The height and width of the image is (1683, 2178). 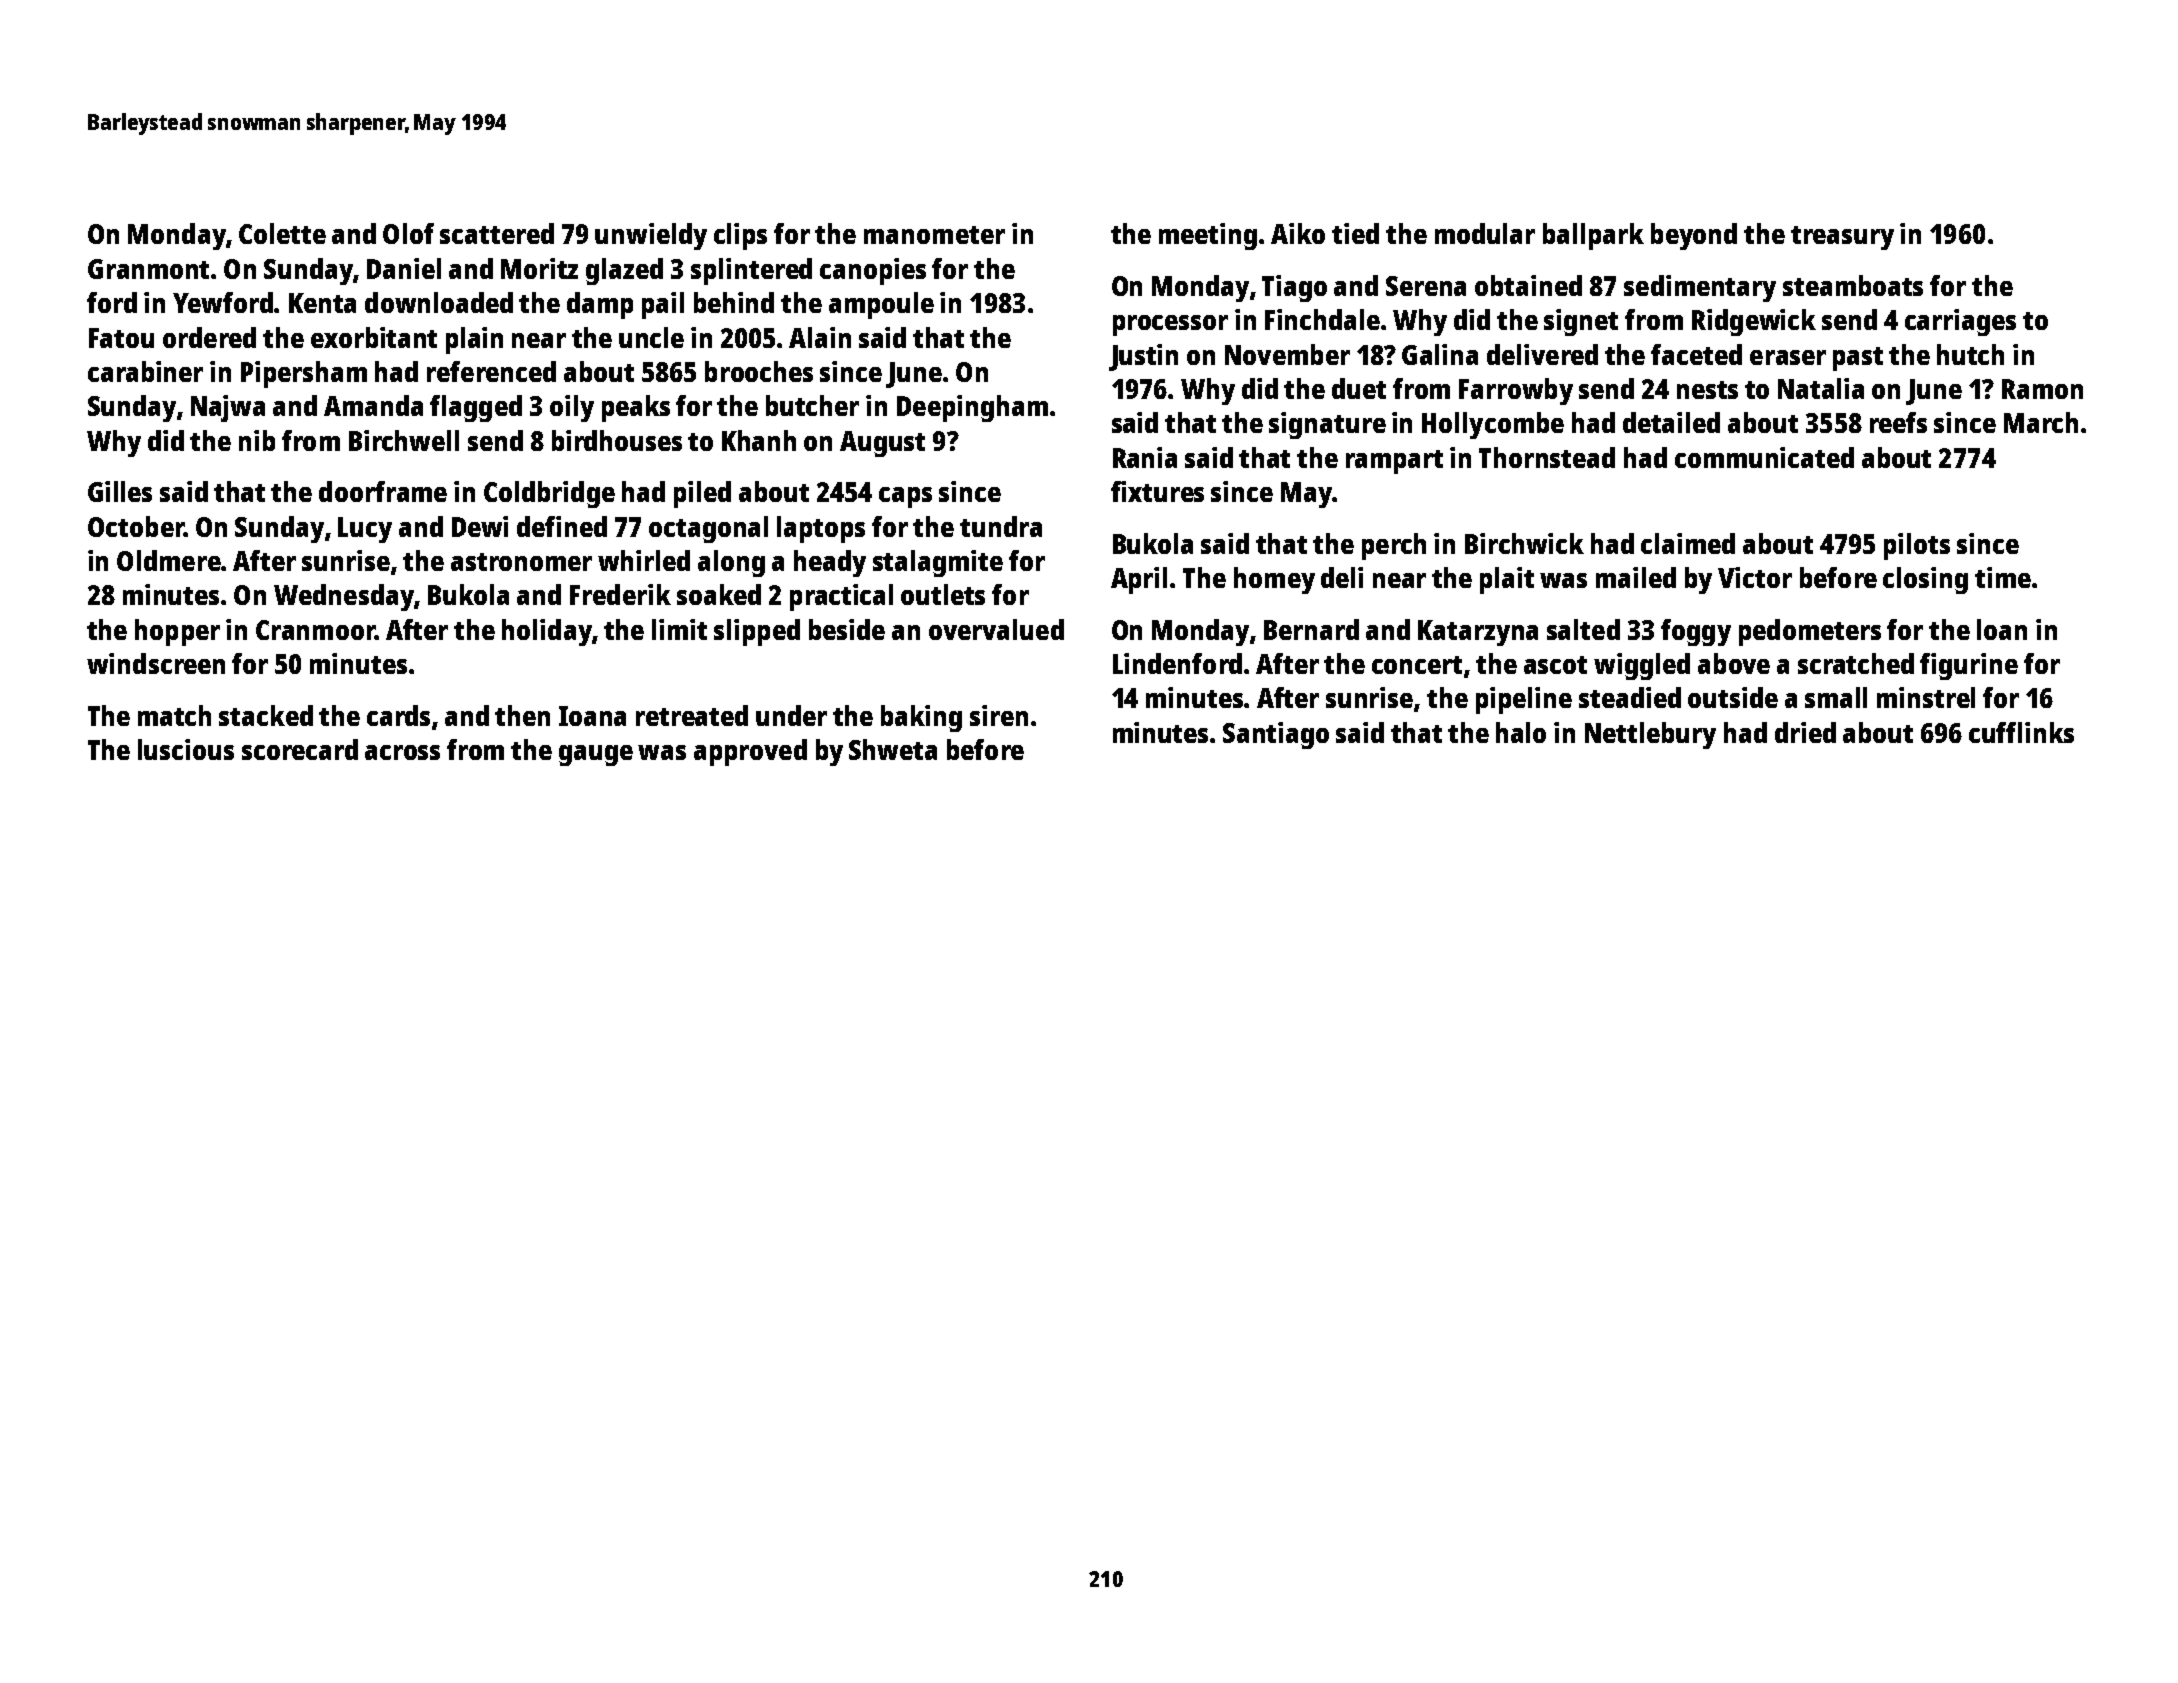 What do you see at coordinates (186, 749) in the image?
I see `luscious` at bounding box center [186, 749].
